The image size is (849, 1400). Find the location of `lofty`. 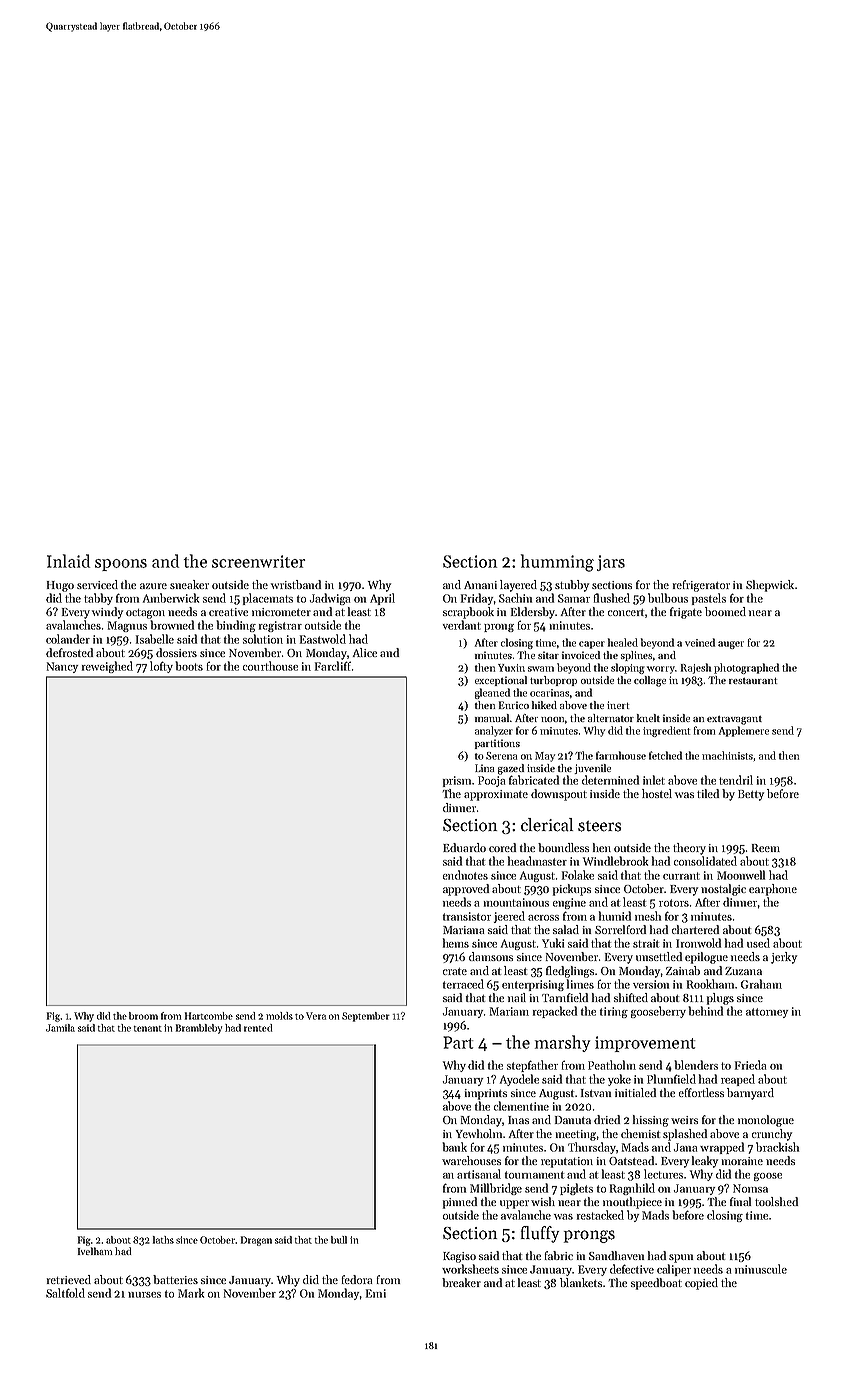

lofty is located at coordinates (161, 667).
